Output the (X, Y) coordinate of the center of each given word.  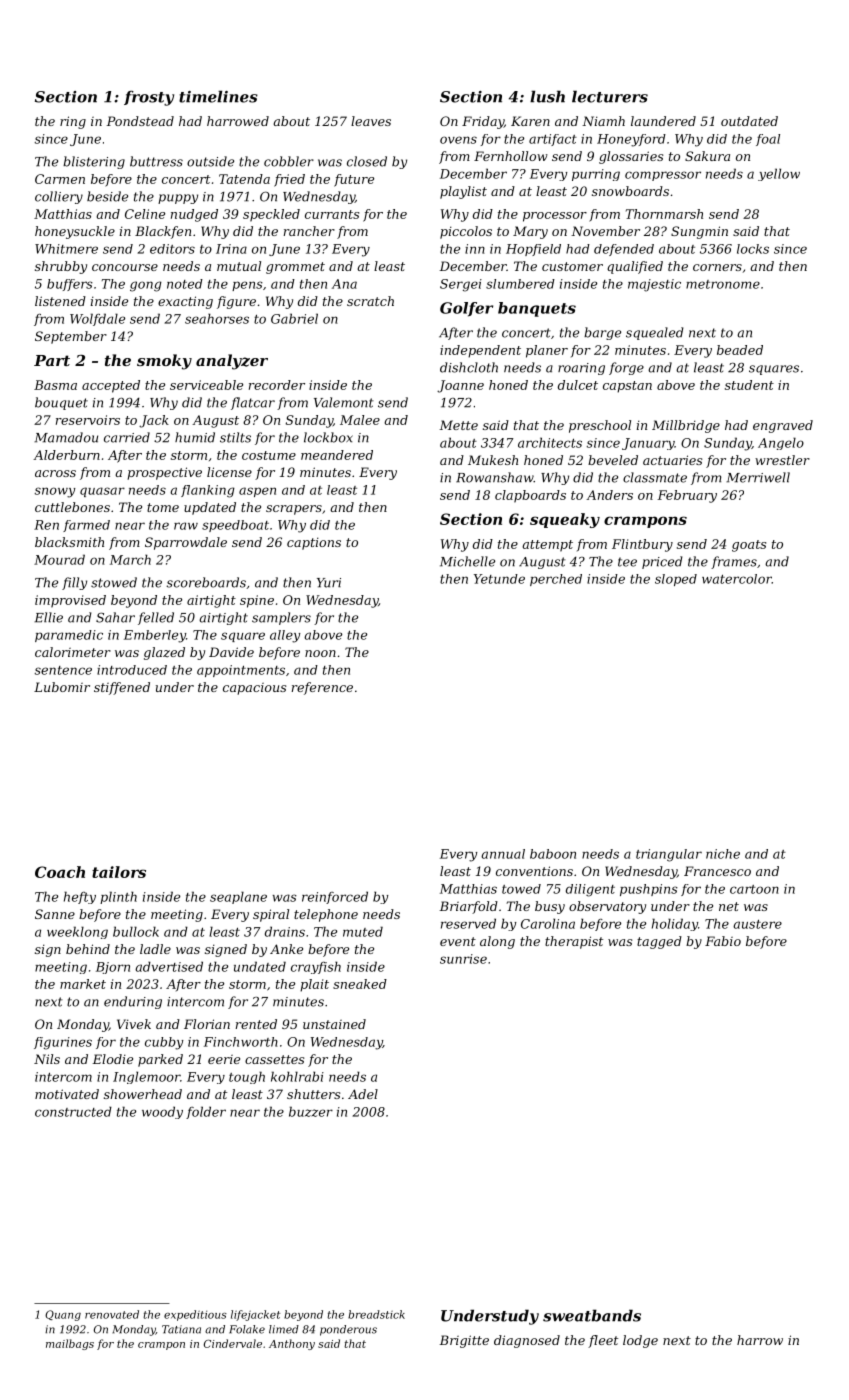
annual (503, 854)
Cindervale (233, 1343)
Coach (60, 872)
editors (172, 249)
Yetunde (499, 579)
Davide (231, 652)
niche (723, 854)
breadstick (376, 1314)
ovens (458, 140)
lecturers (610, 96)
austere (757, 924)
